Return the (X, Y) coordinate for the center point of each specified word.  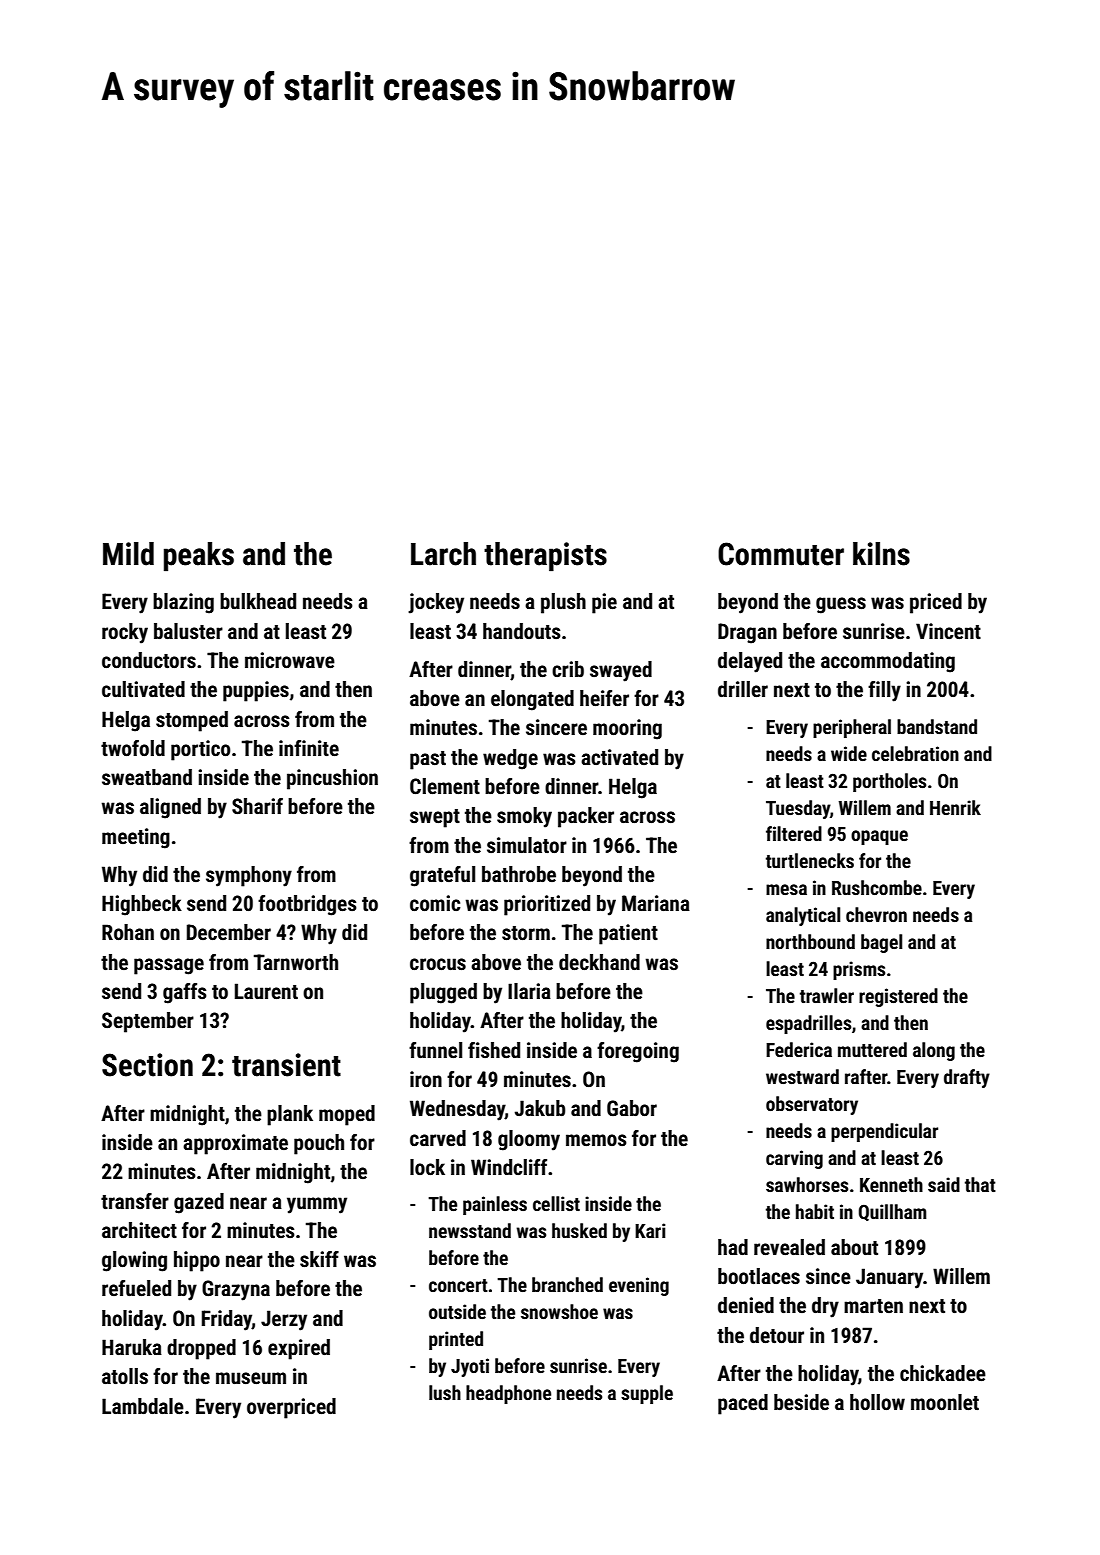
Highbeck (142, 905)
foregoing (638, 1052)
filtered (794, 833)
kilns (881, 554)
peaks (199, 557)
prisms (859, 970)
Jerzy (284, 1320)
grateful (442, 876)
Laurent (266, 991)
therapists (545, 557)
